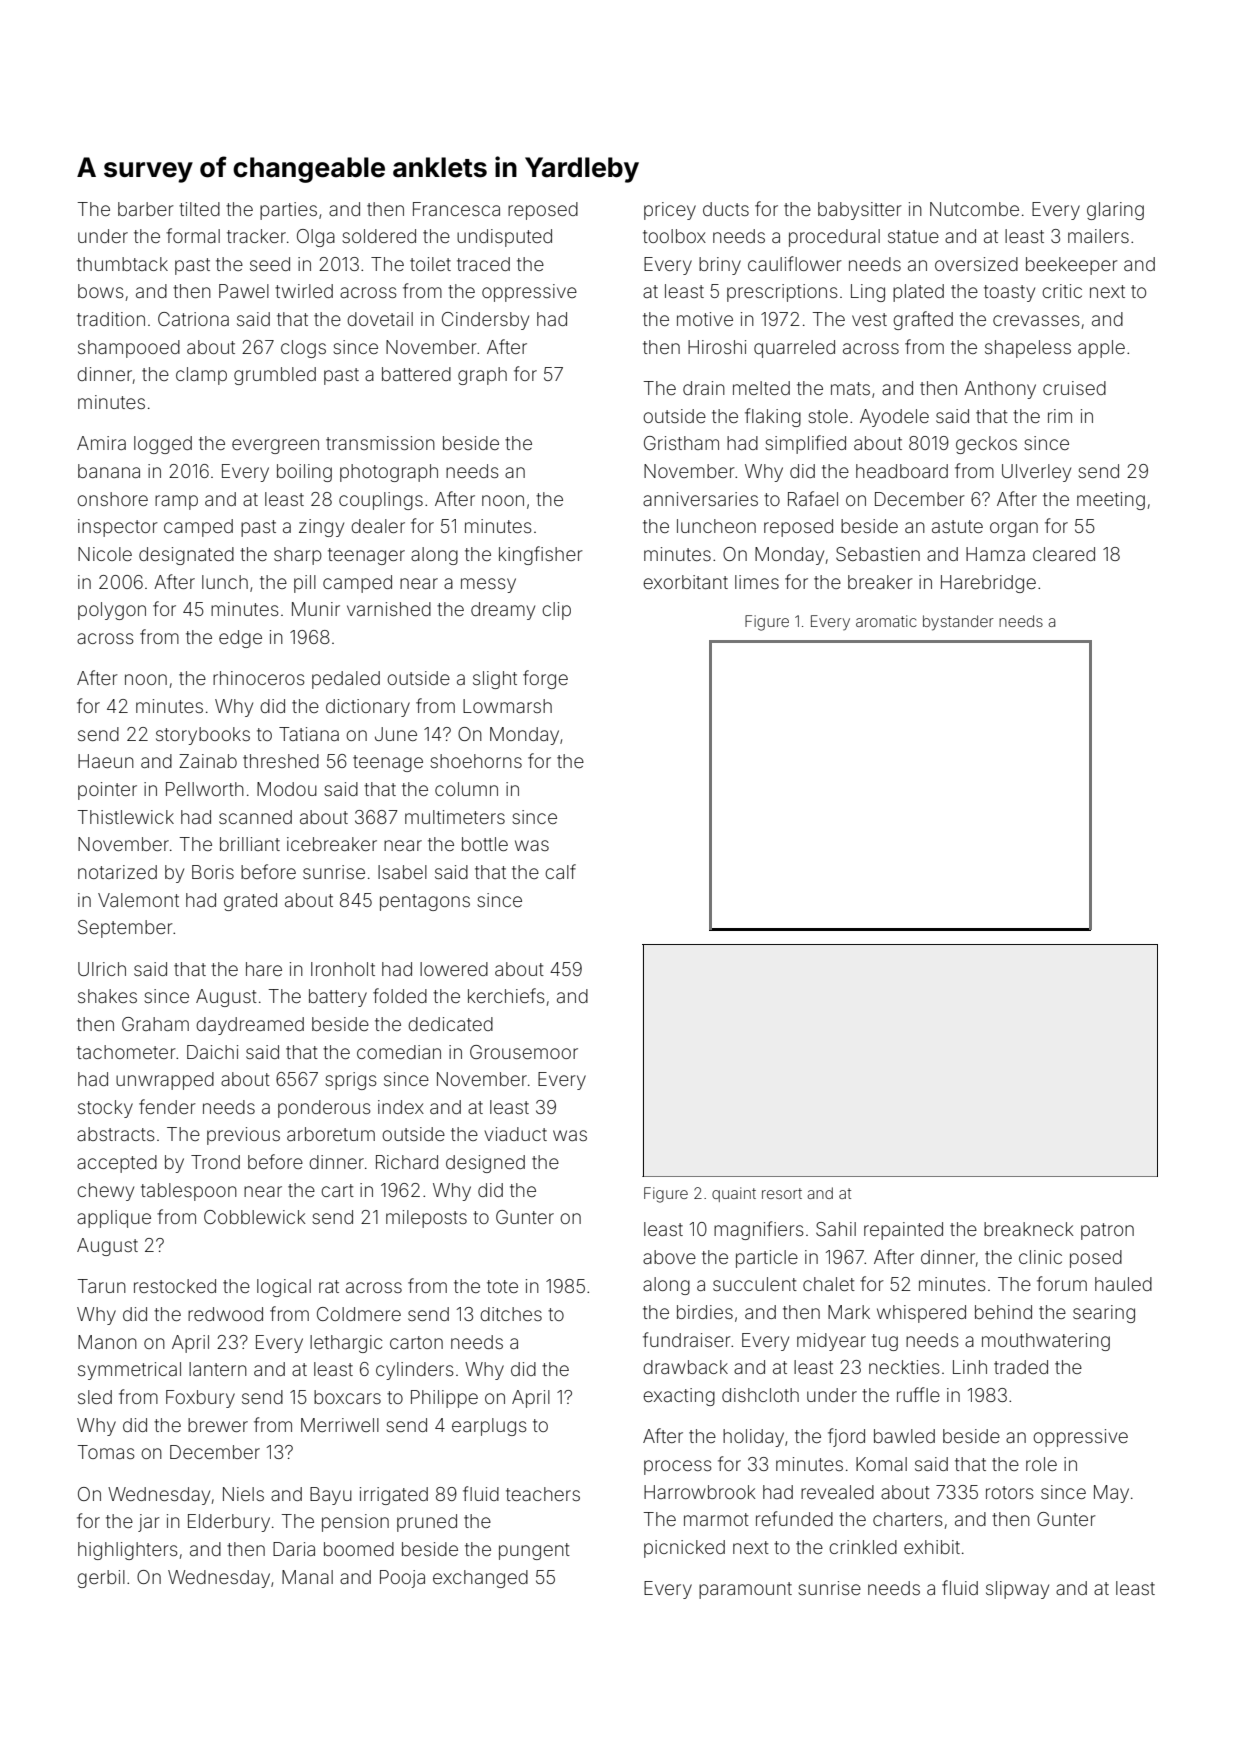 The width and height of the image is (1235, 1747). Describe the element at coordinates (146, 209) in the image. I see `barber` at that location.
